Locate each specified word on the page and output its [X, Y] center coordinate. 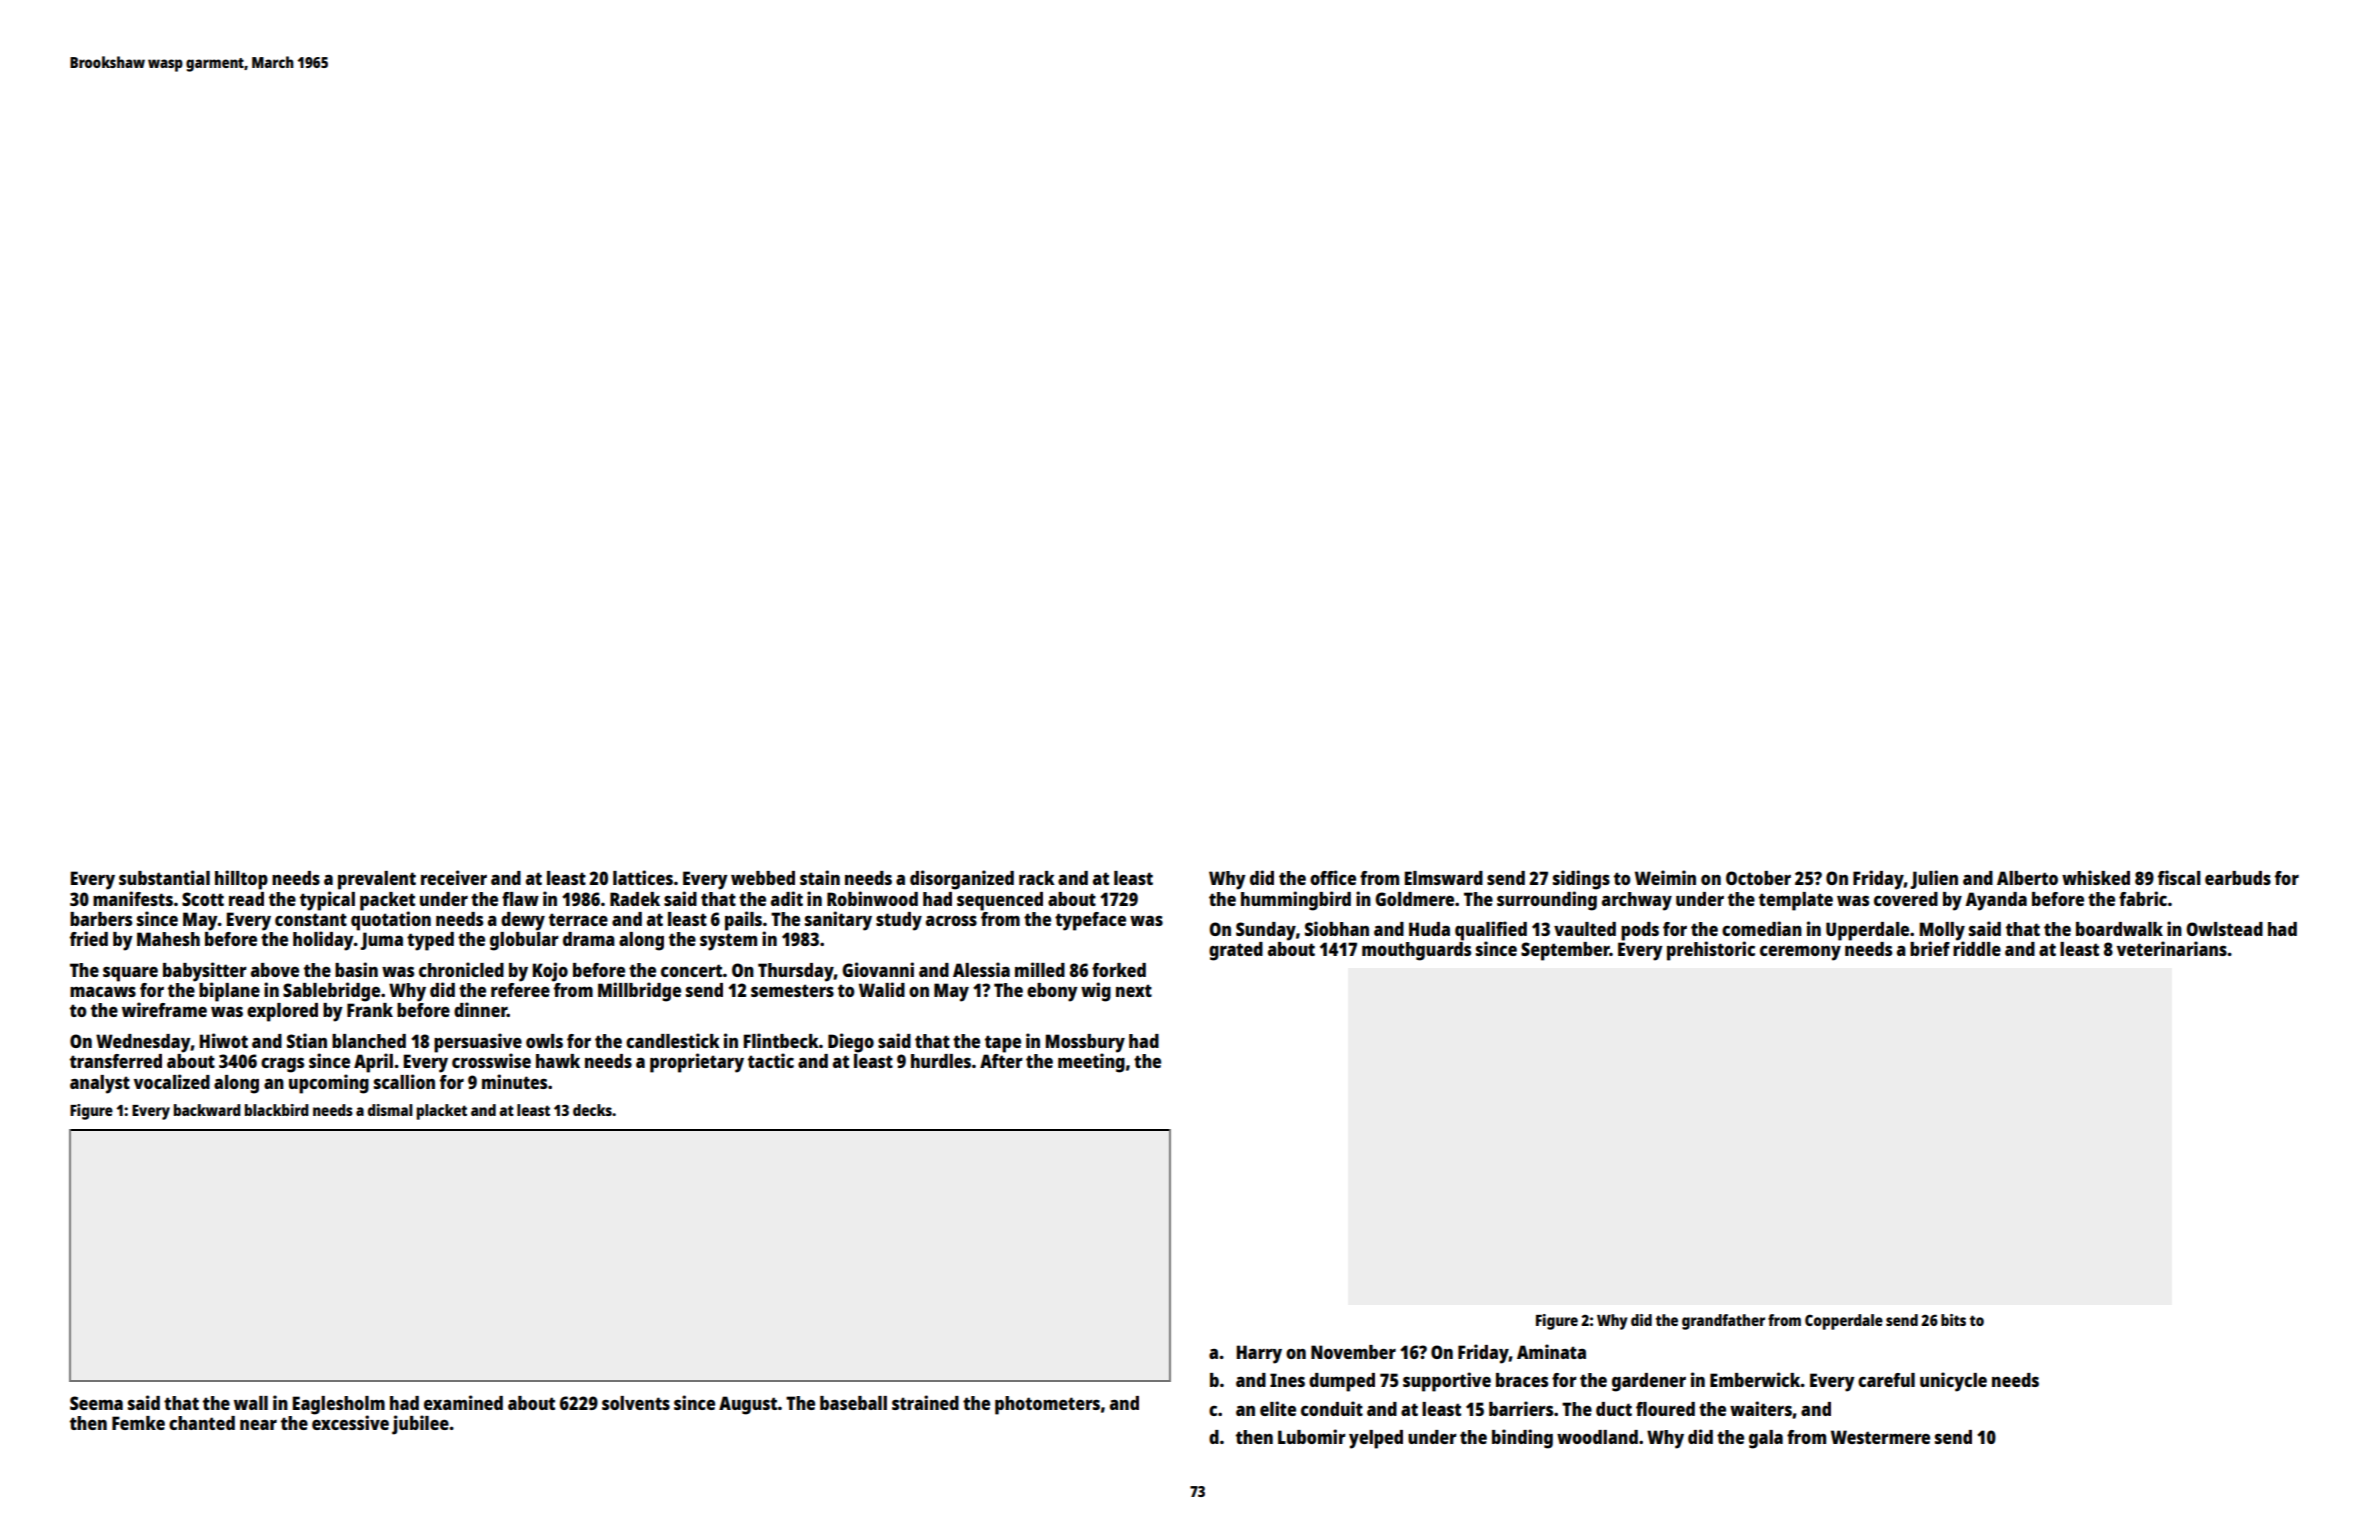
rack [1037, 878]
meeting [1091, 1063]
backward [207, 1110]
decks [592, 1110]
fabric [2143, 898]
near [258, 1425]
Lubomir [1312, 1436]
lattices [643, 877]
